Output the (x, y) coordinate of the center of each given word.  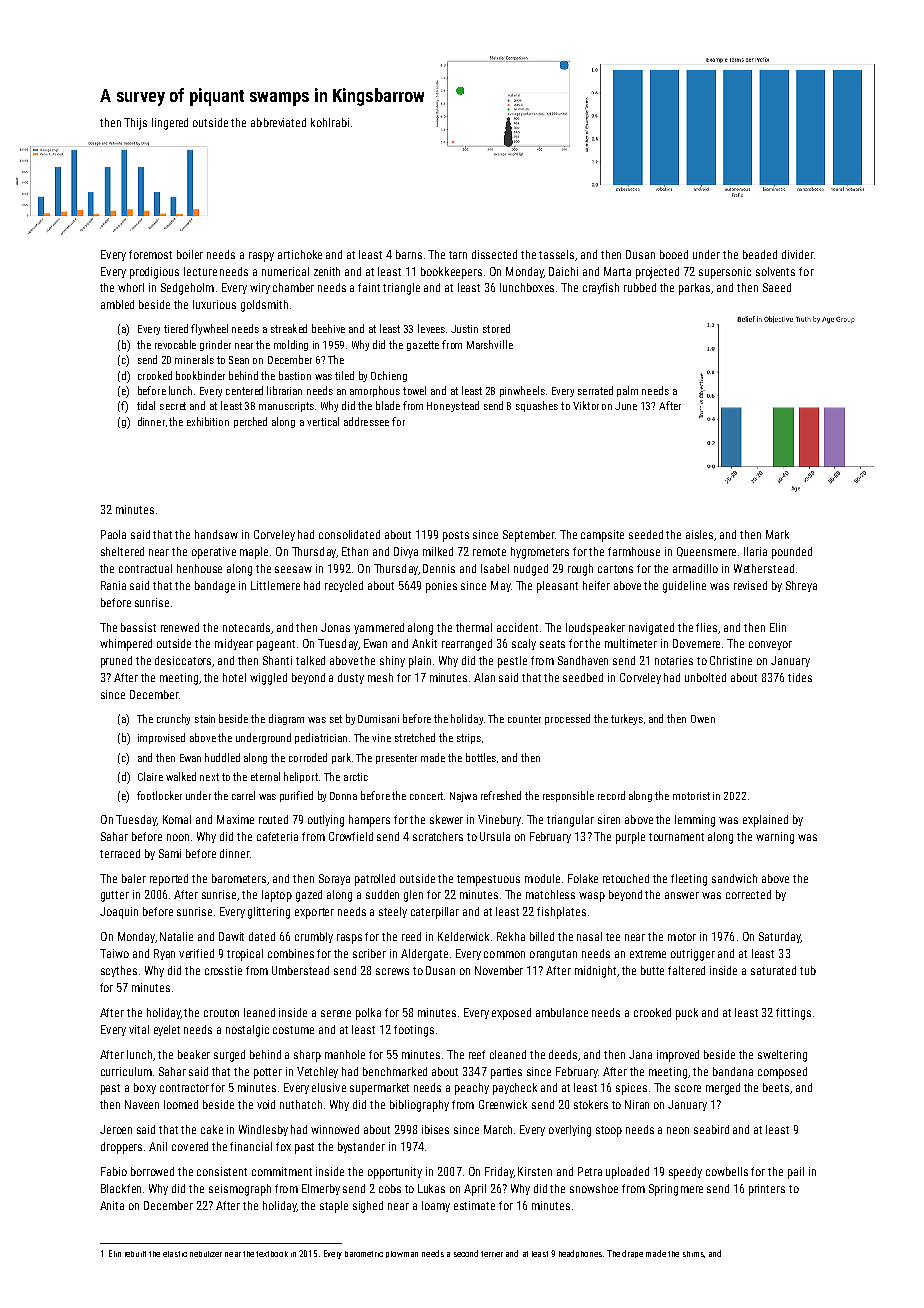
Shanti (277, 660)
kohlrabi (330, 122)
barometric (364, 1254)
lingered (170, 124)
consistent (222, 1171)
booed (674, 254)
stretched (415, 737)
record (611, 795)
